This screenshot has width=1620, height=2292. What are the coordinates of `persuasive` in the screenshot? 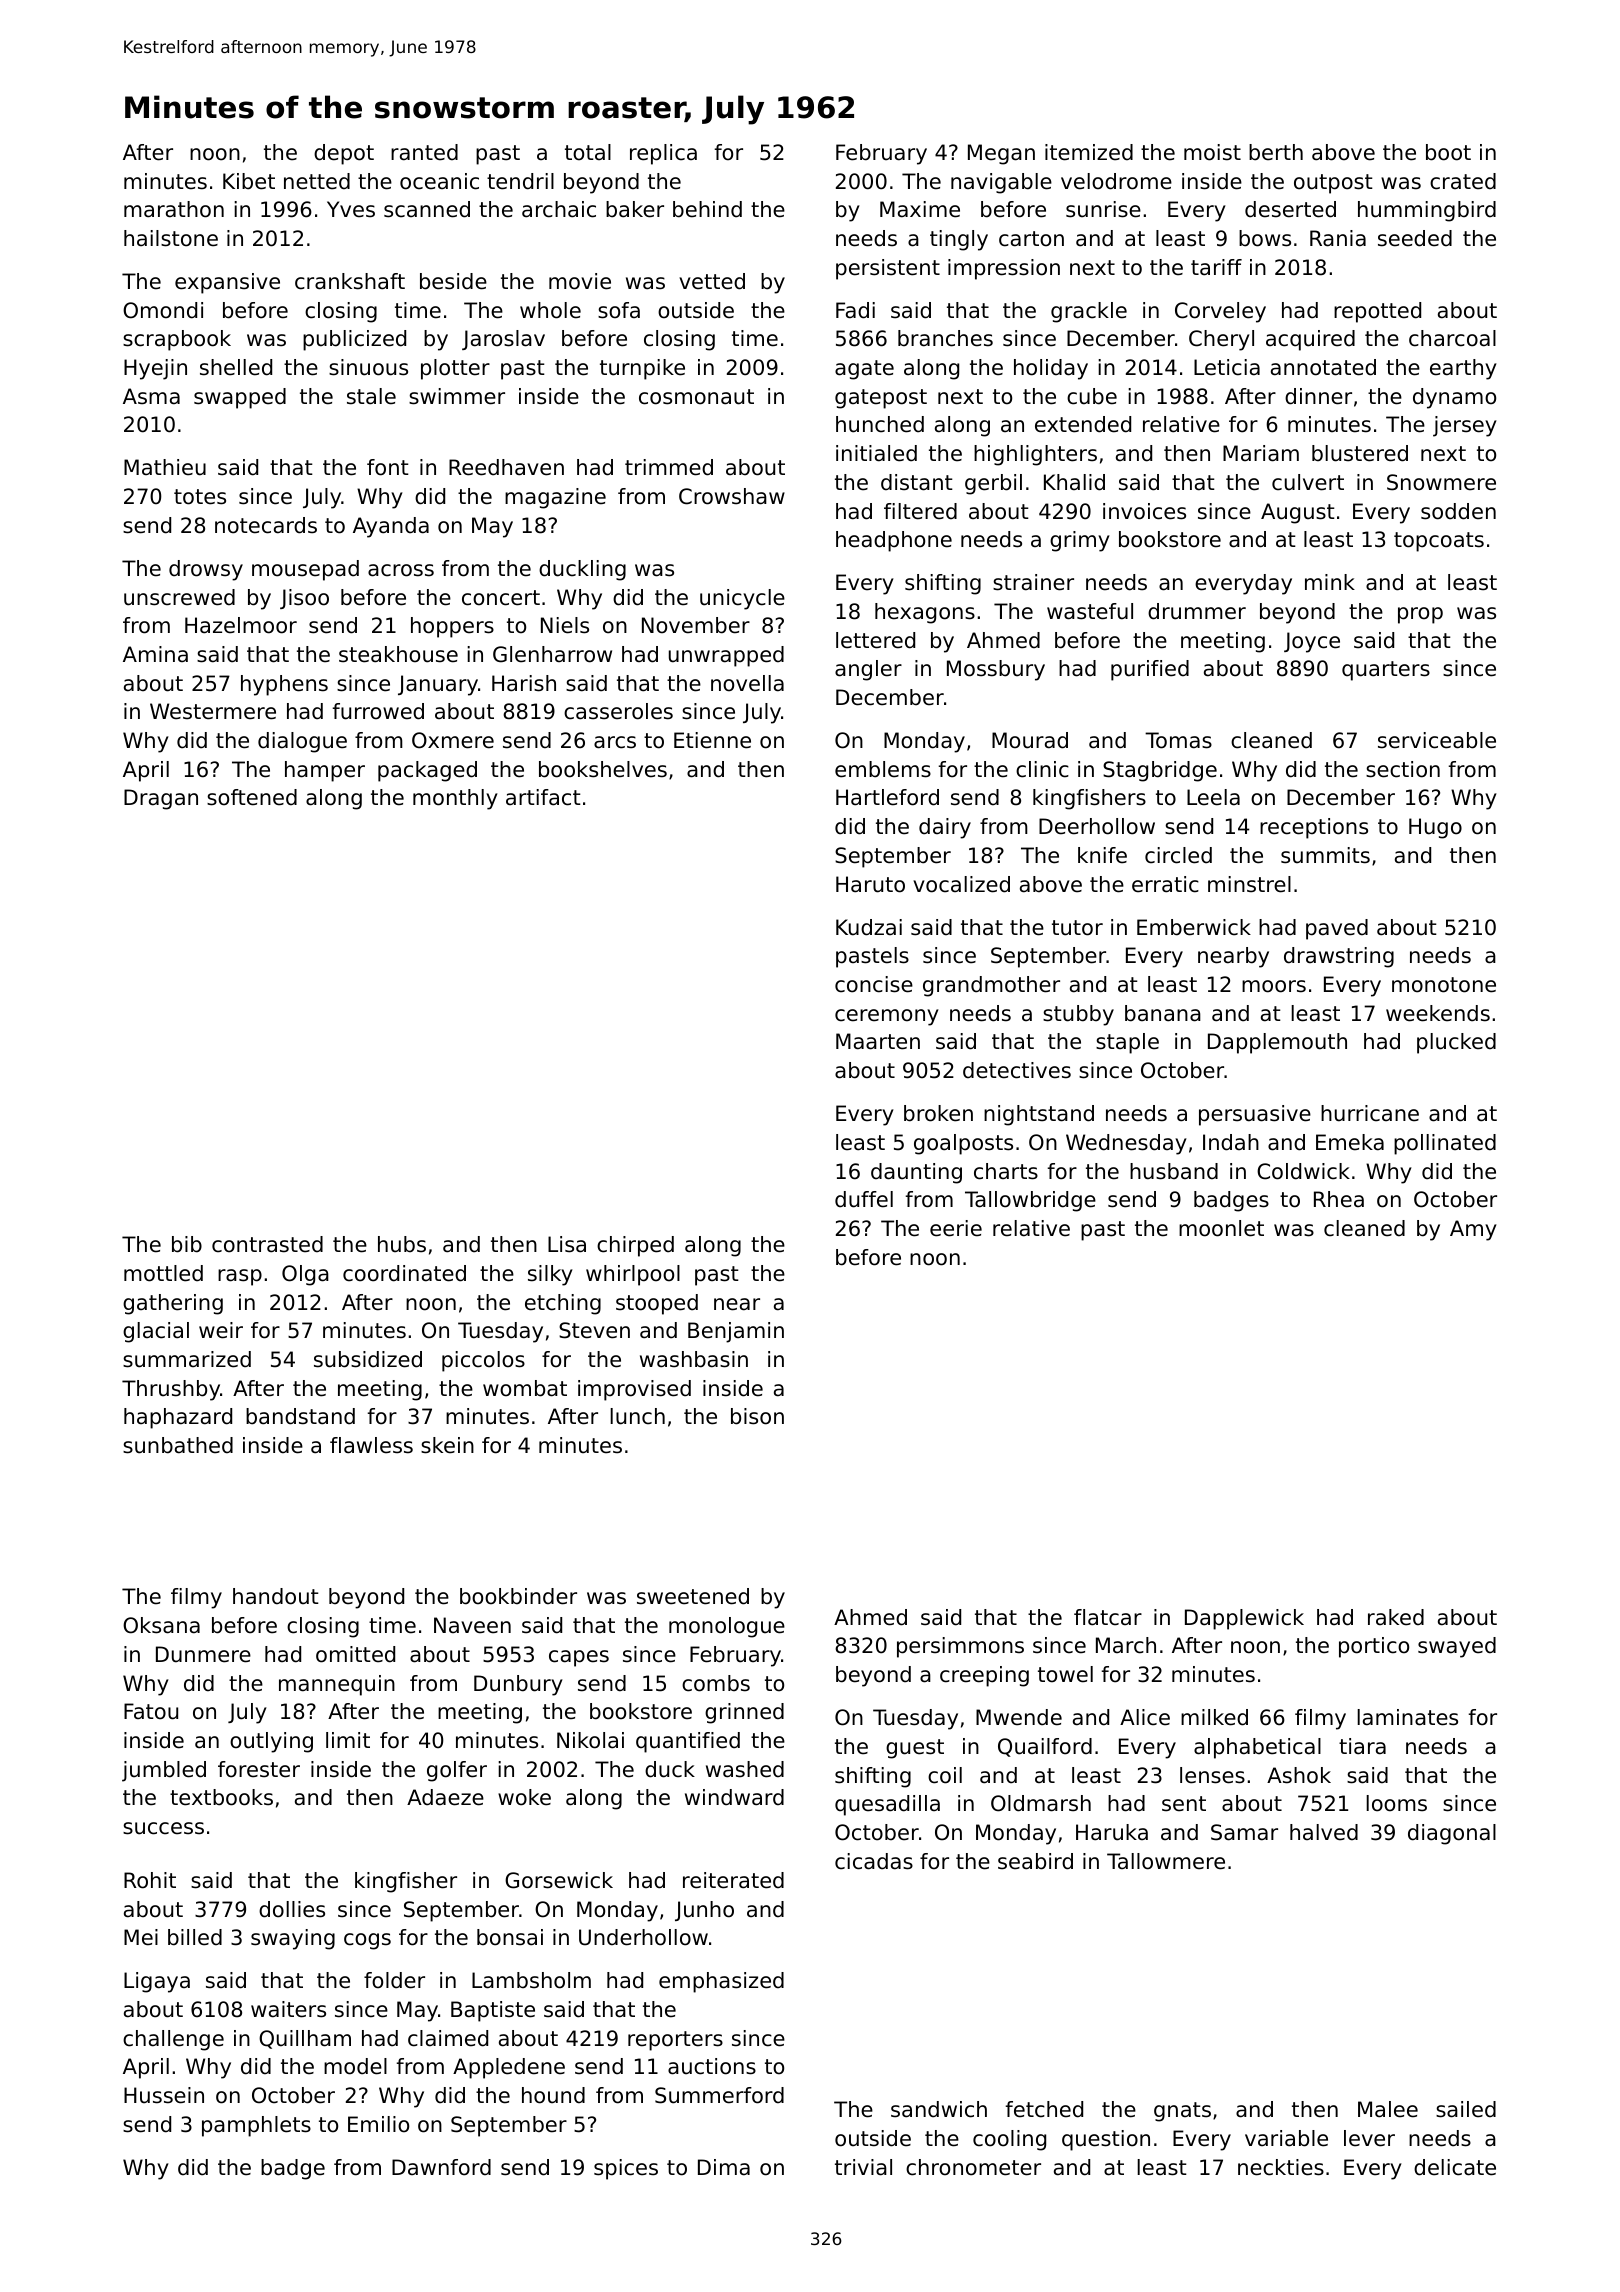 It's located at (1255, 1115).
